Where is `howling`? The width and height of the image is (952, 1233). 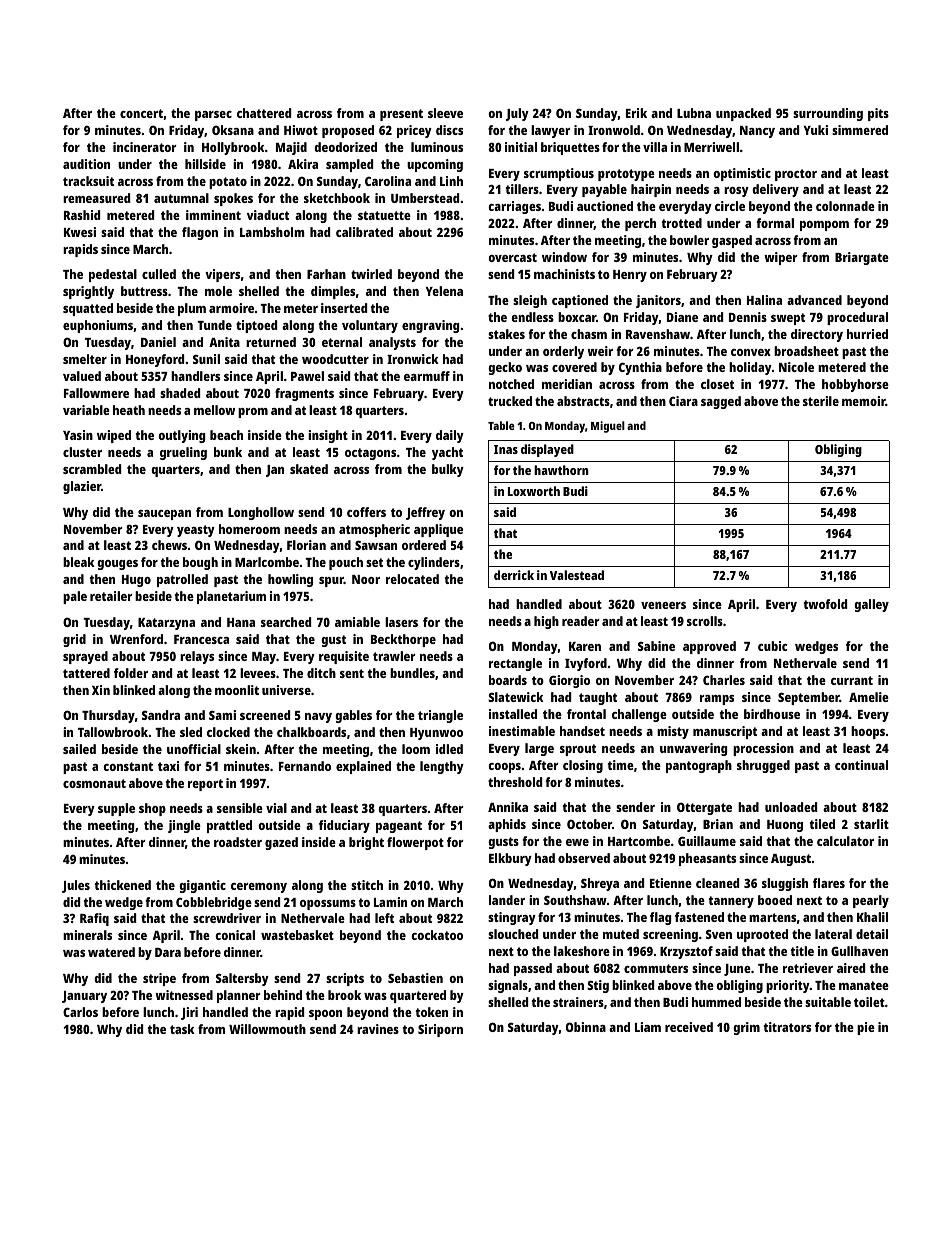
howling is located at coordinates (290, 580).
